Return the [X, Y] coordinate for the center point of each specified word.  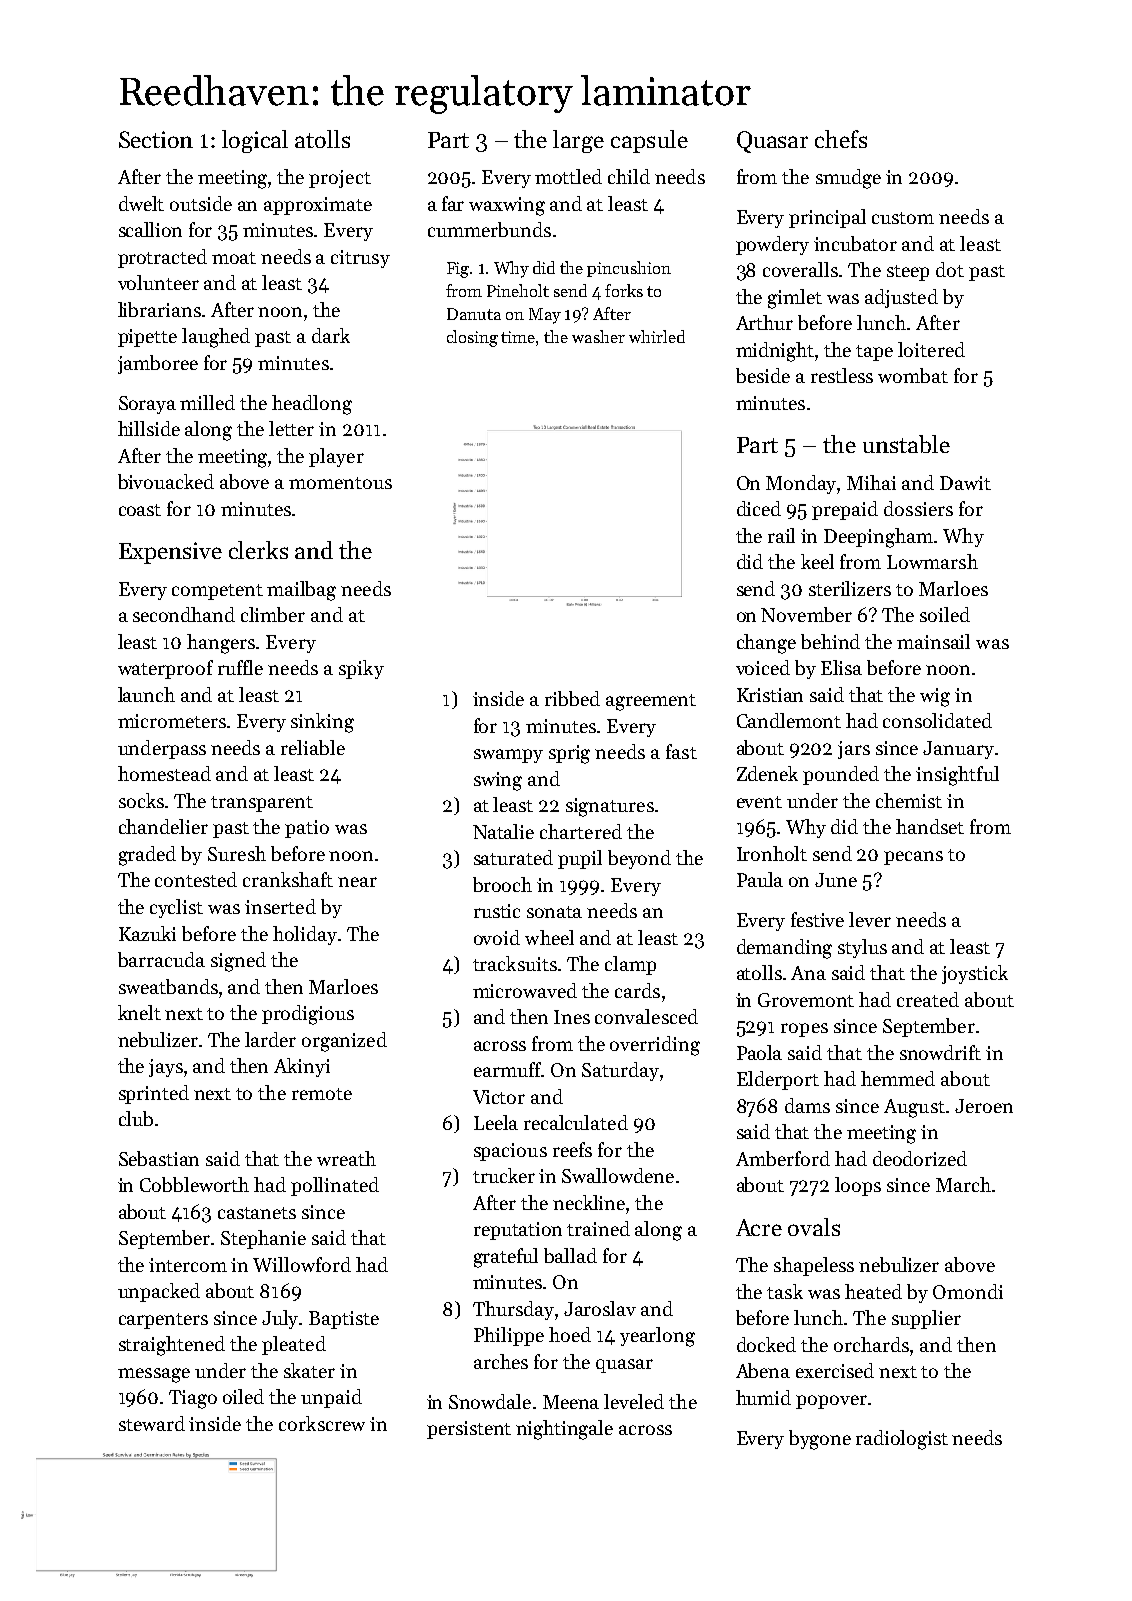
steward [152, 1423]
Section [156, 139]
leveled [634, 1401]
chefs [841, 139]
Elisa [841, 667]
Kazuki [147, 933]
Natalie [503, 831]
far [453, 203]
